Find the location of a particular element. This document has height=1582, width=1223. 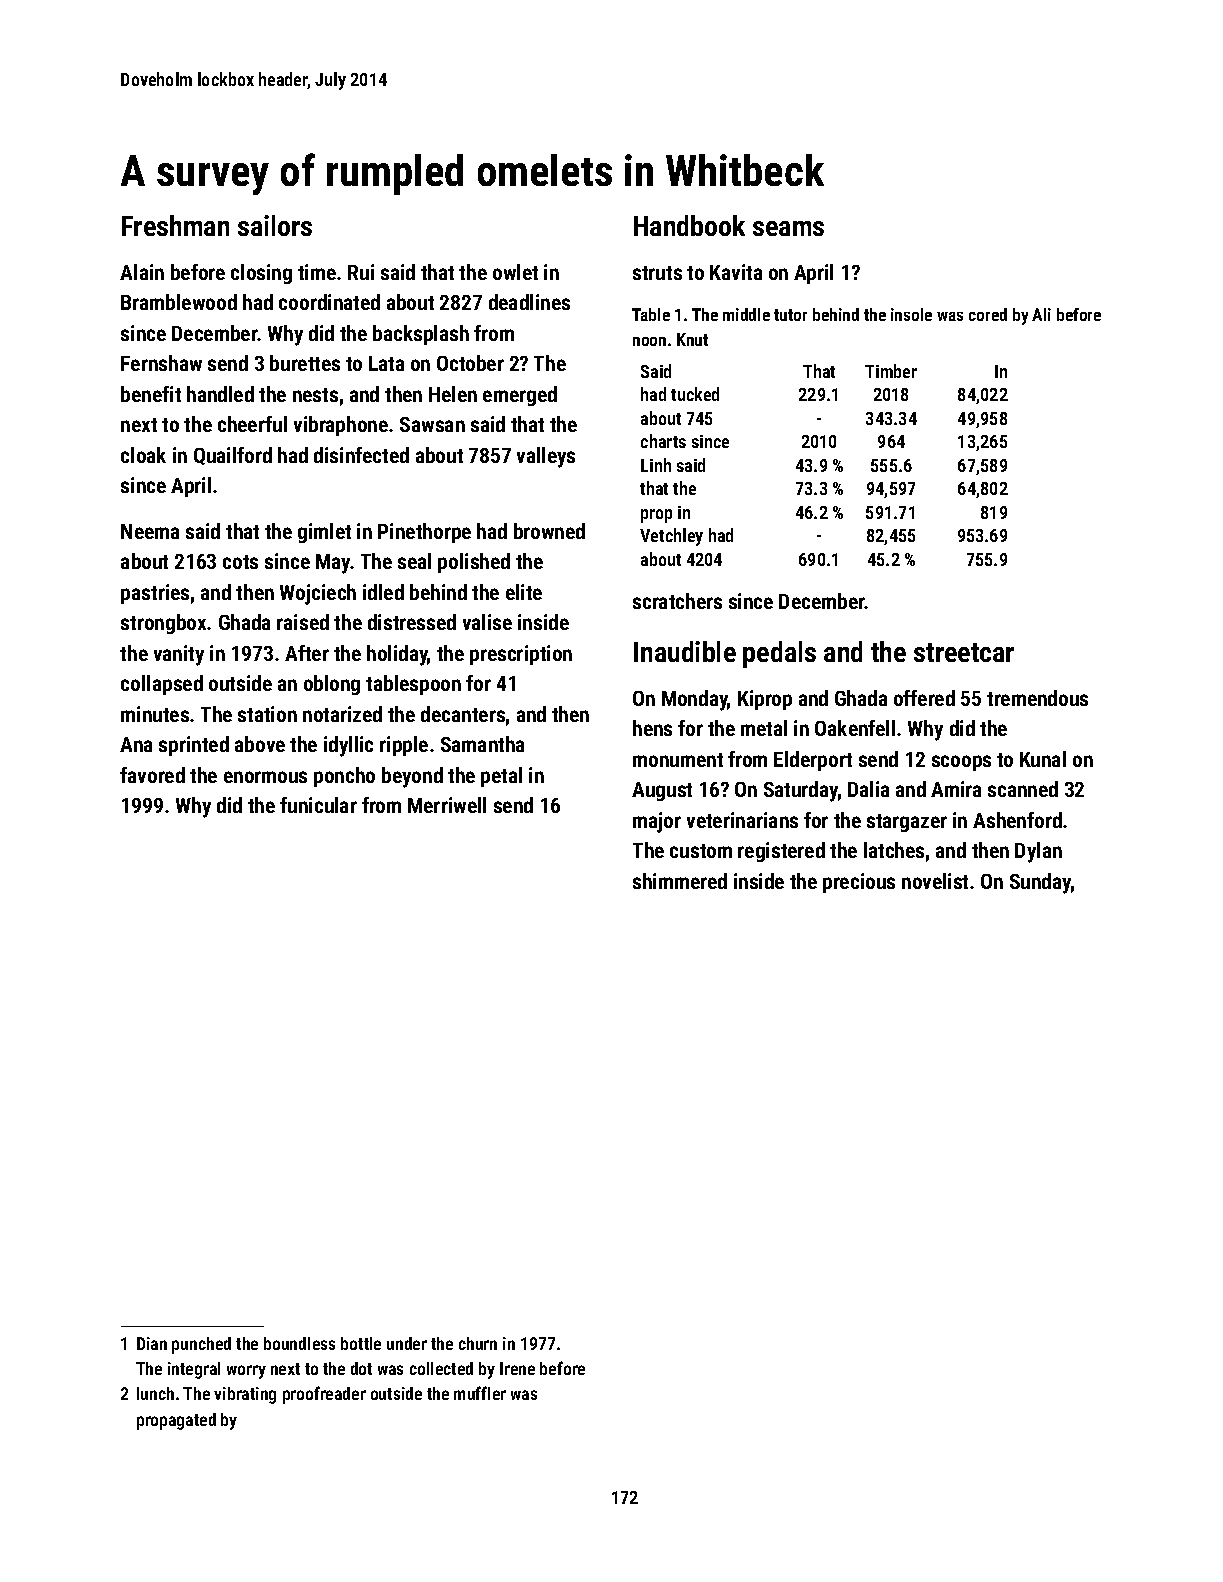

precious is located at coordinates (859, 883).
